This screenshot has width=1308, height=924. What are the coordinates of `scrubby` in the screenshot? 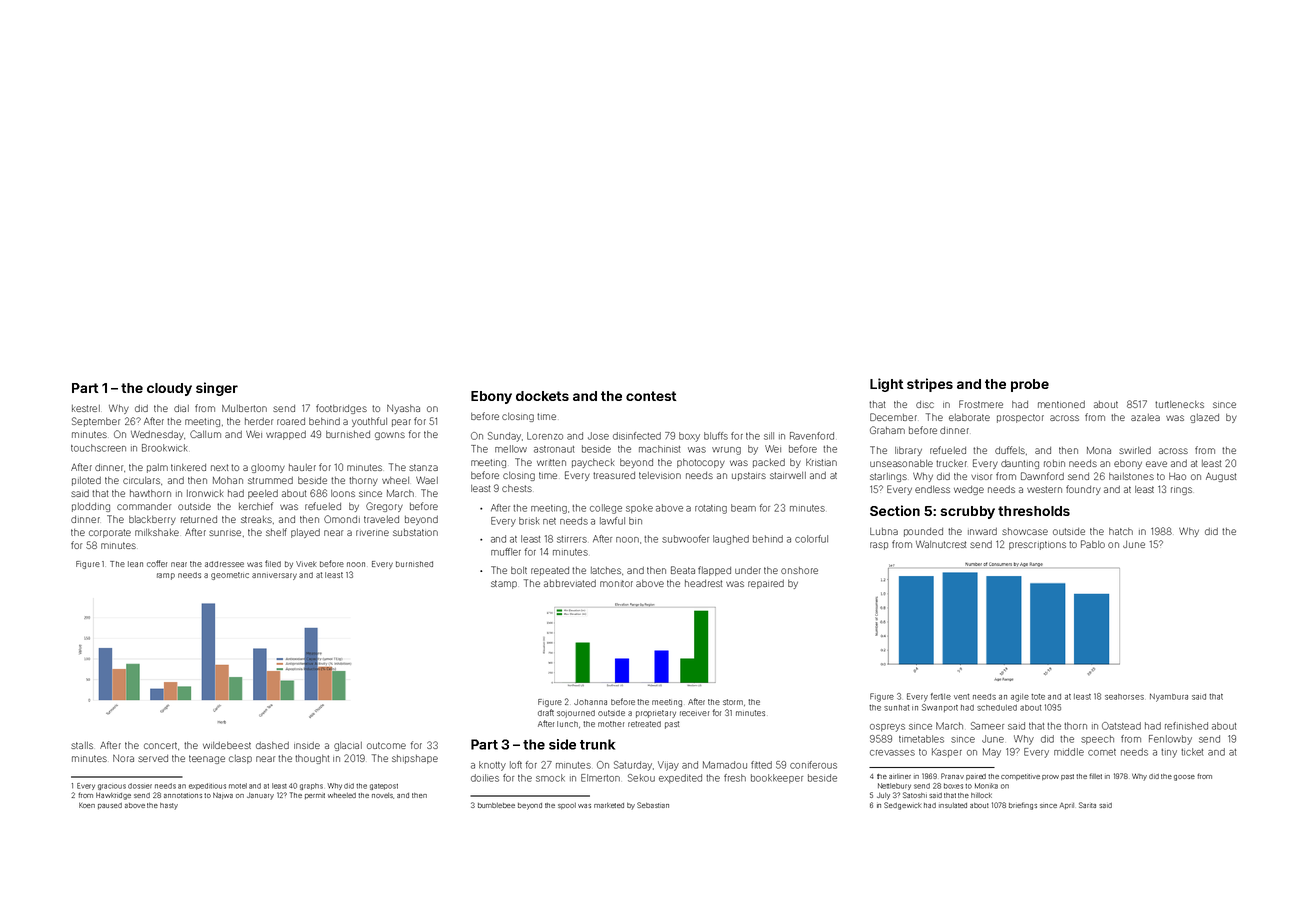 It's located at (967, 512).
